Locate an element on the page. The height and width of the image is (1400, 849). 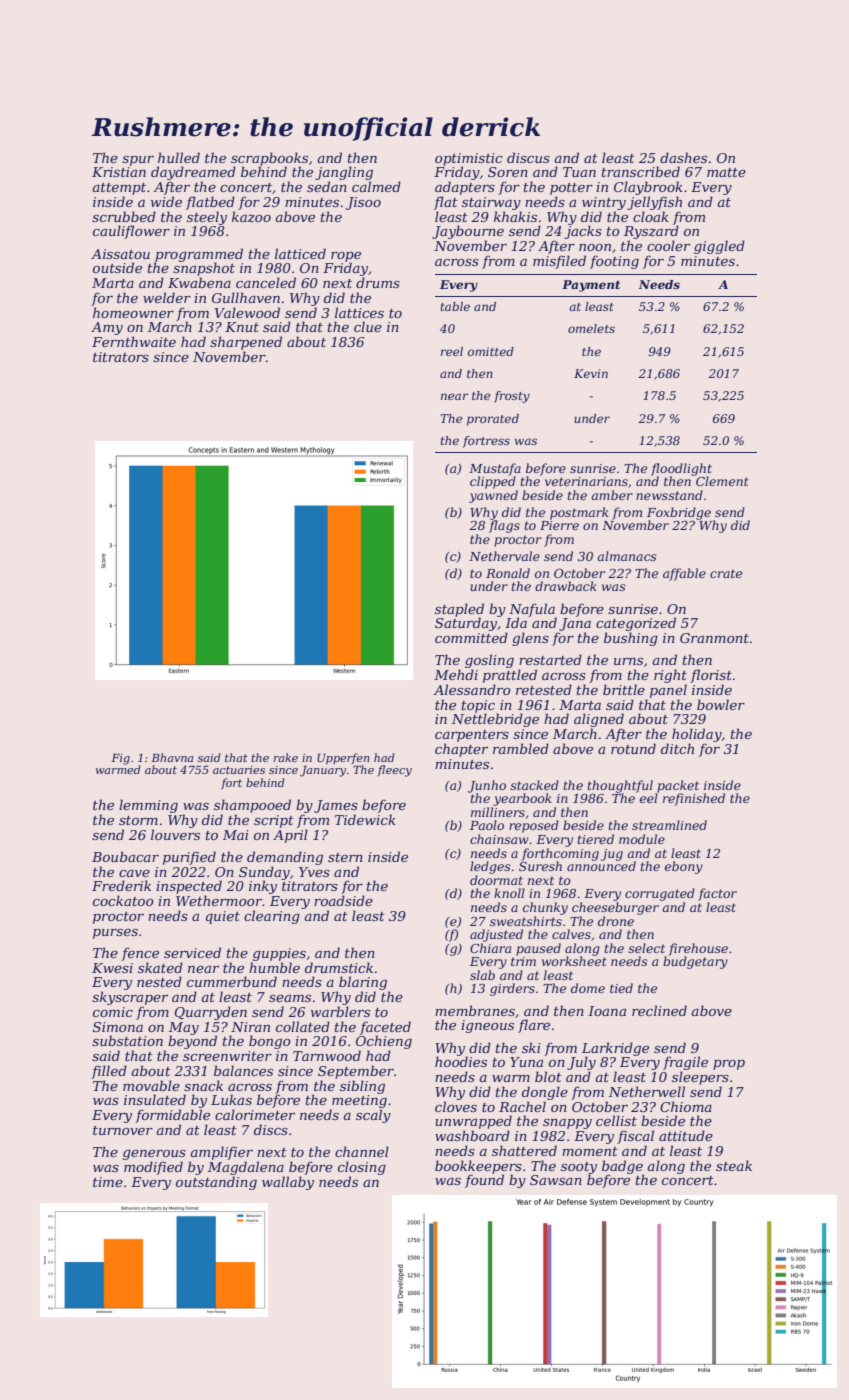
found is located at coordinates (484, 1181).
